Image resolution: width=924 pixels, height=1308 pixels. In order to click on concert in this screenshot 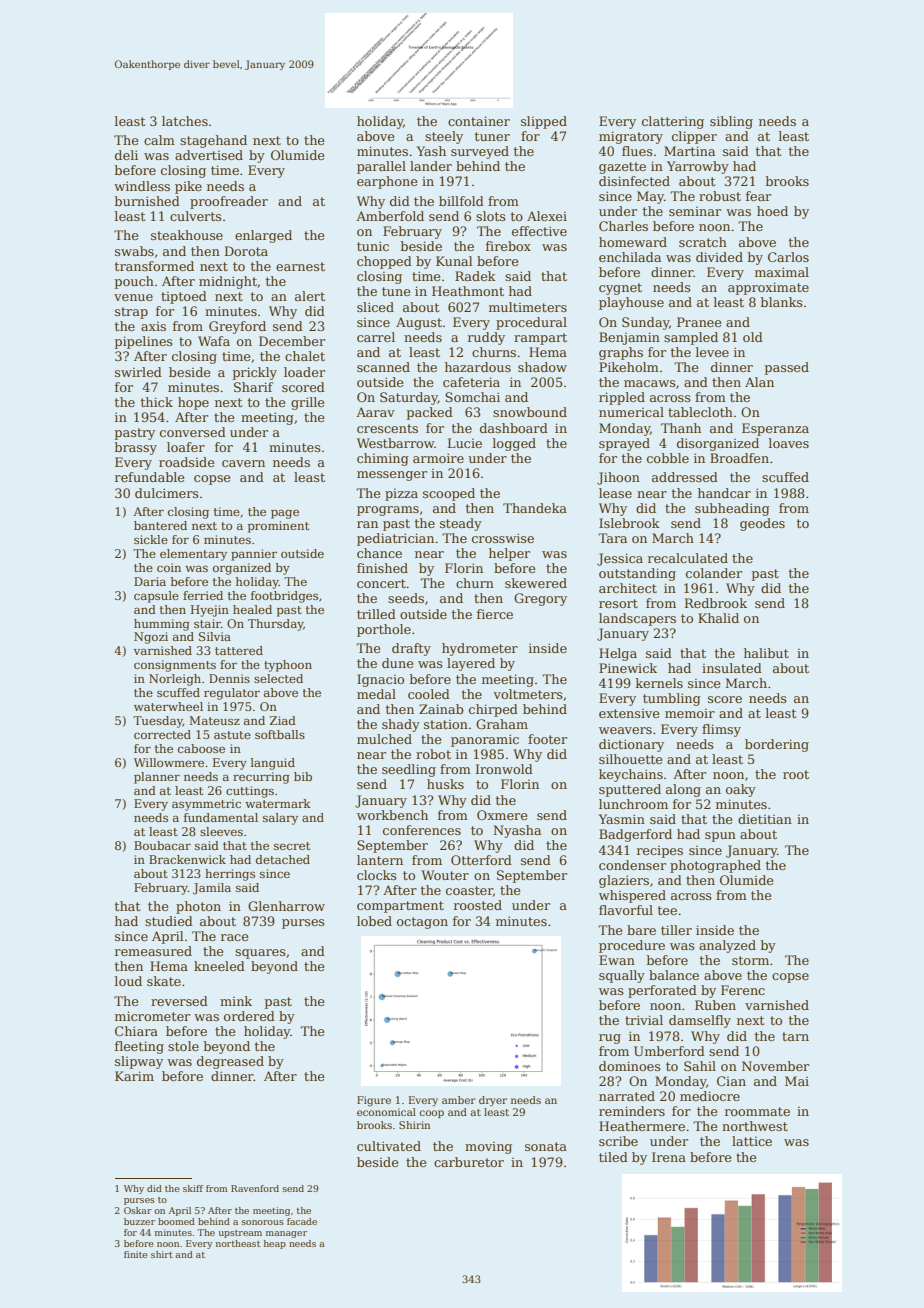, I will do `click(381, 583)`.
